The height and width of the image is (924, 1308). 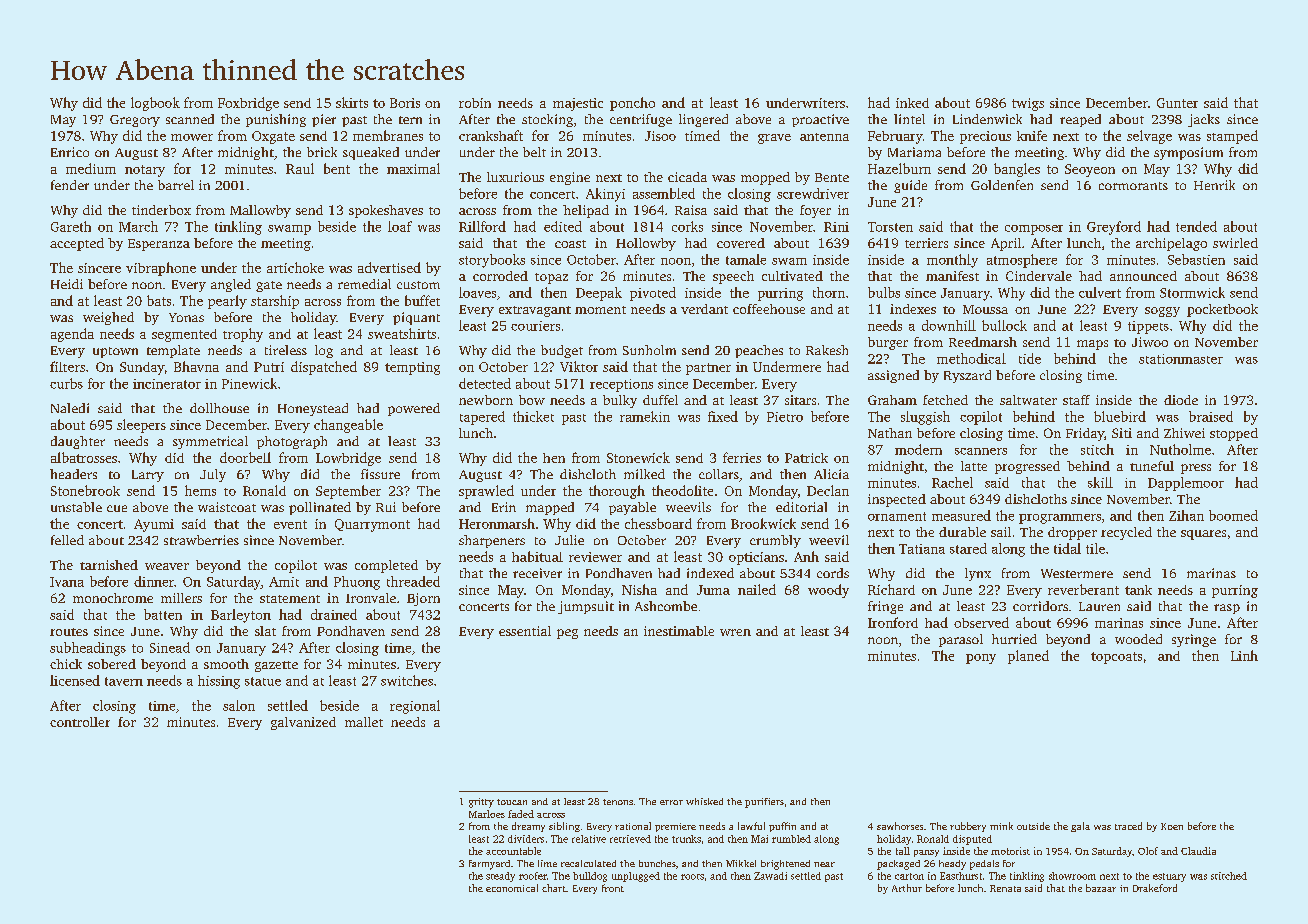 I want to click on Marloes, so click(x=487, y=814).
